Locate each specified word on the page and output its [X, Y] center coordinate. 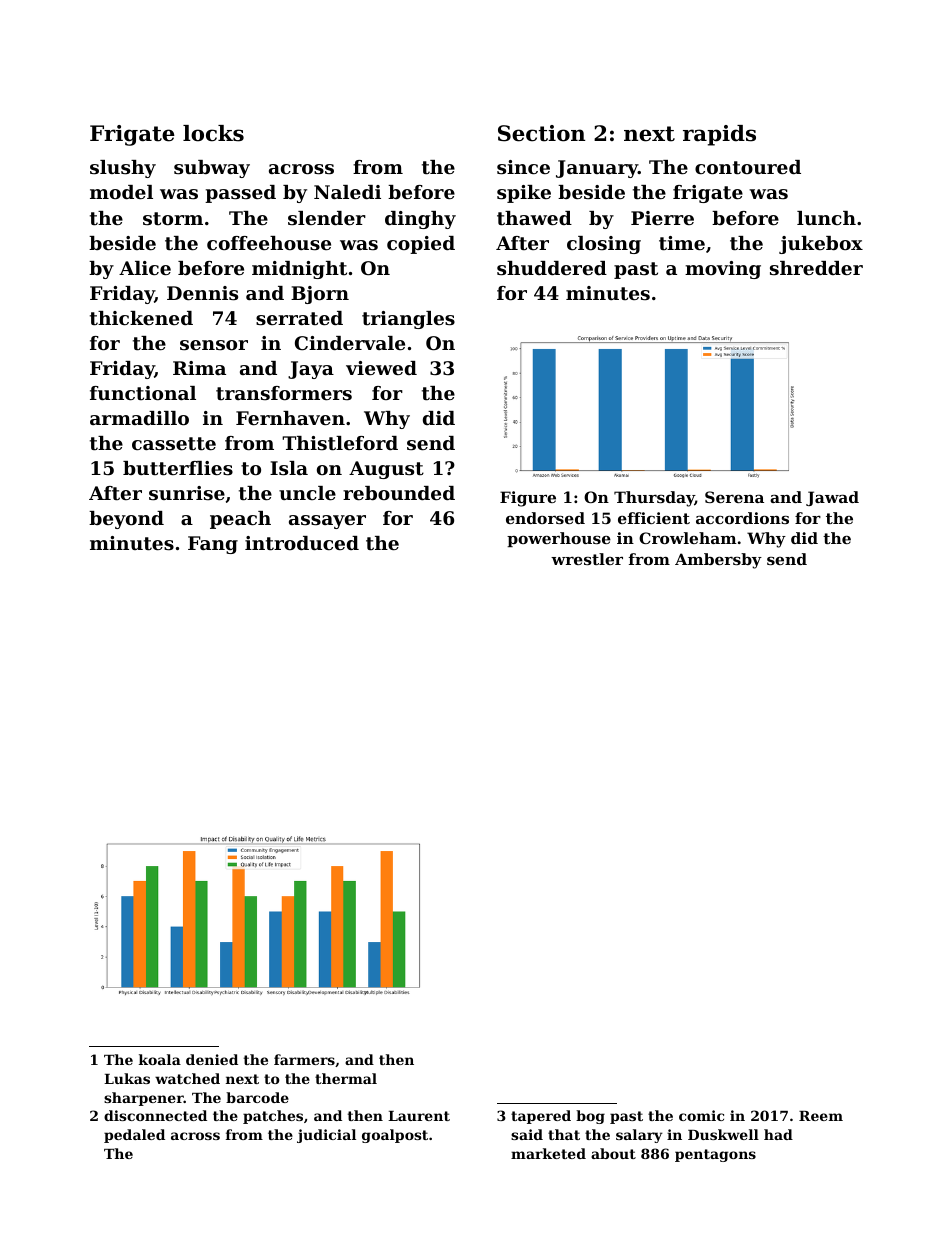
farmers [304, 1059]
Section [541, 133]
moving [723, 270]
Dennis [202, 293]
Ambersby [718, 561]
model [121, 192]
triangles [408, 320]
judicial [326, 1136]
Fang [213, 545]
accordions [742, 518]
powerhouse [559, 539]
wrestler [587, 559]
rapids [719, 135]
